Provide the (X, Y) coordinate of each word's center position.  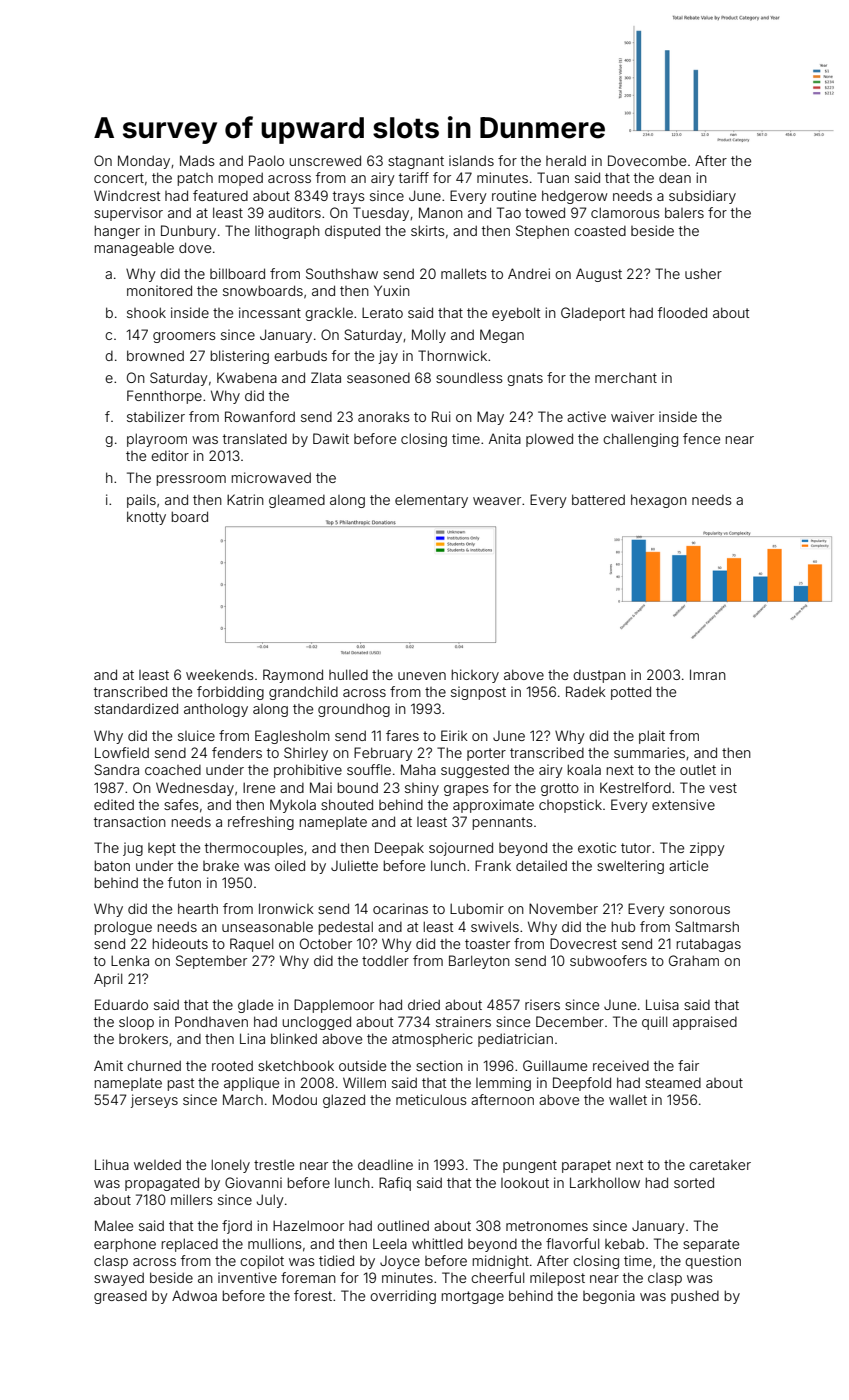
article (688, 865)
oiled (290, 865)
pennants (503, 823)
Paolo (266, 160)
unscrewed (325, 160)
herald (566, 160)
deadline (385, 1164)
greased (120, 1297)
